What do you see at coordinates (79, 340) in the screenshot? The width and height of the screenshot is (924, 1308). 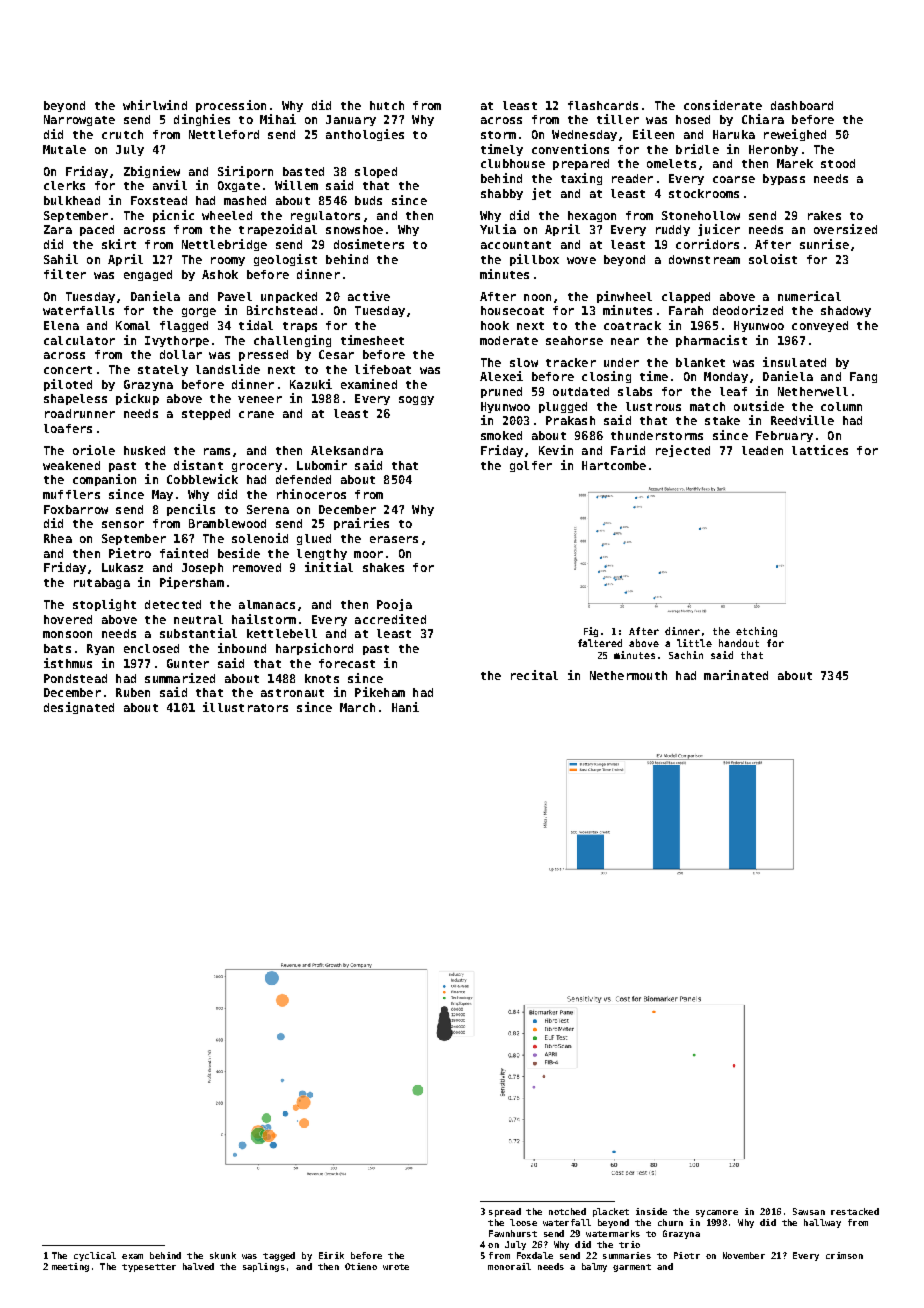 I see `calculator` at bounding box center [79, 340].
